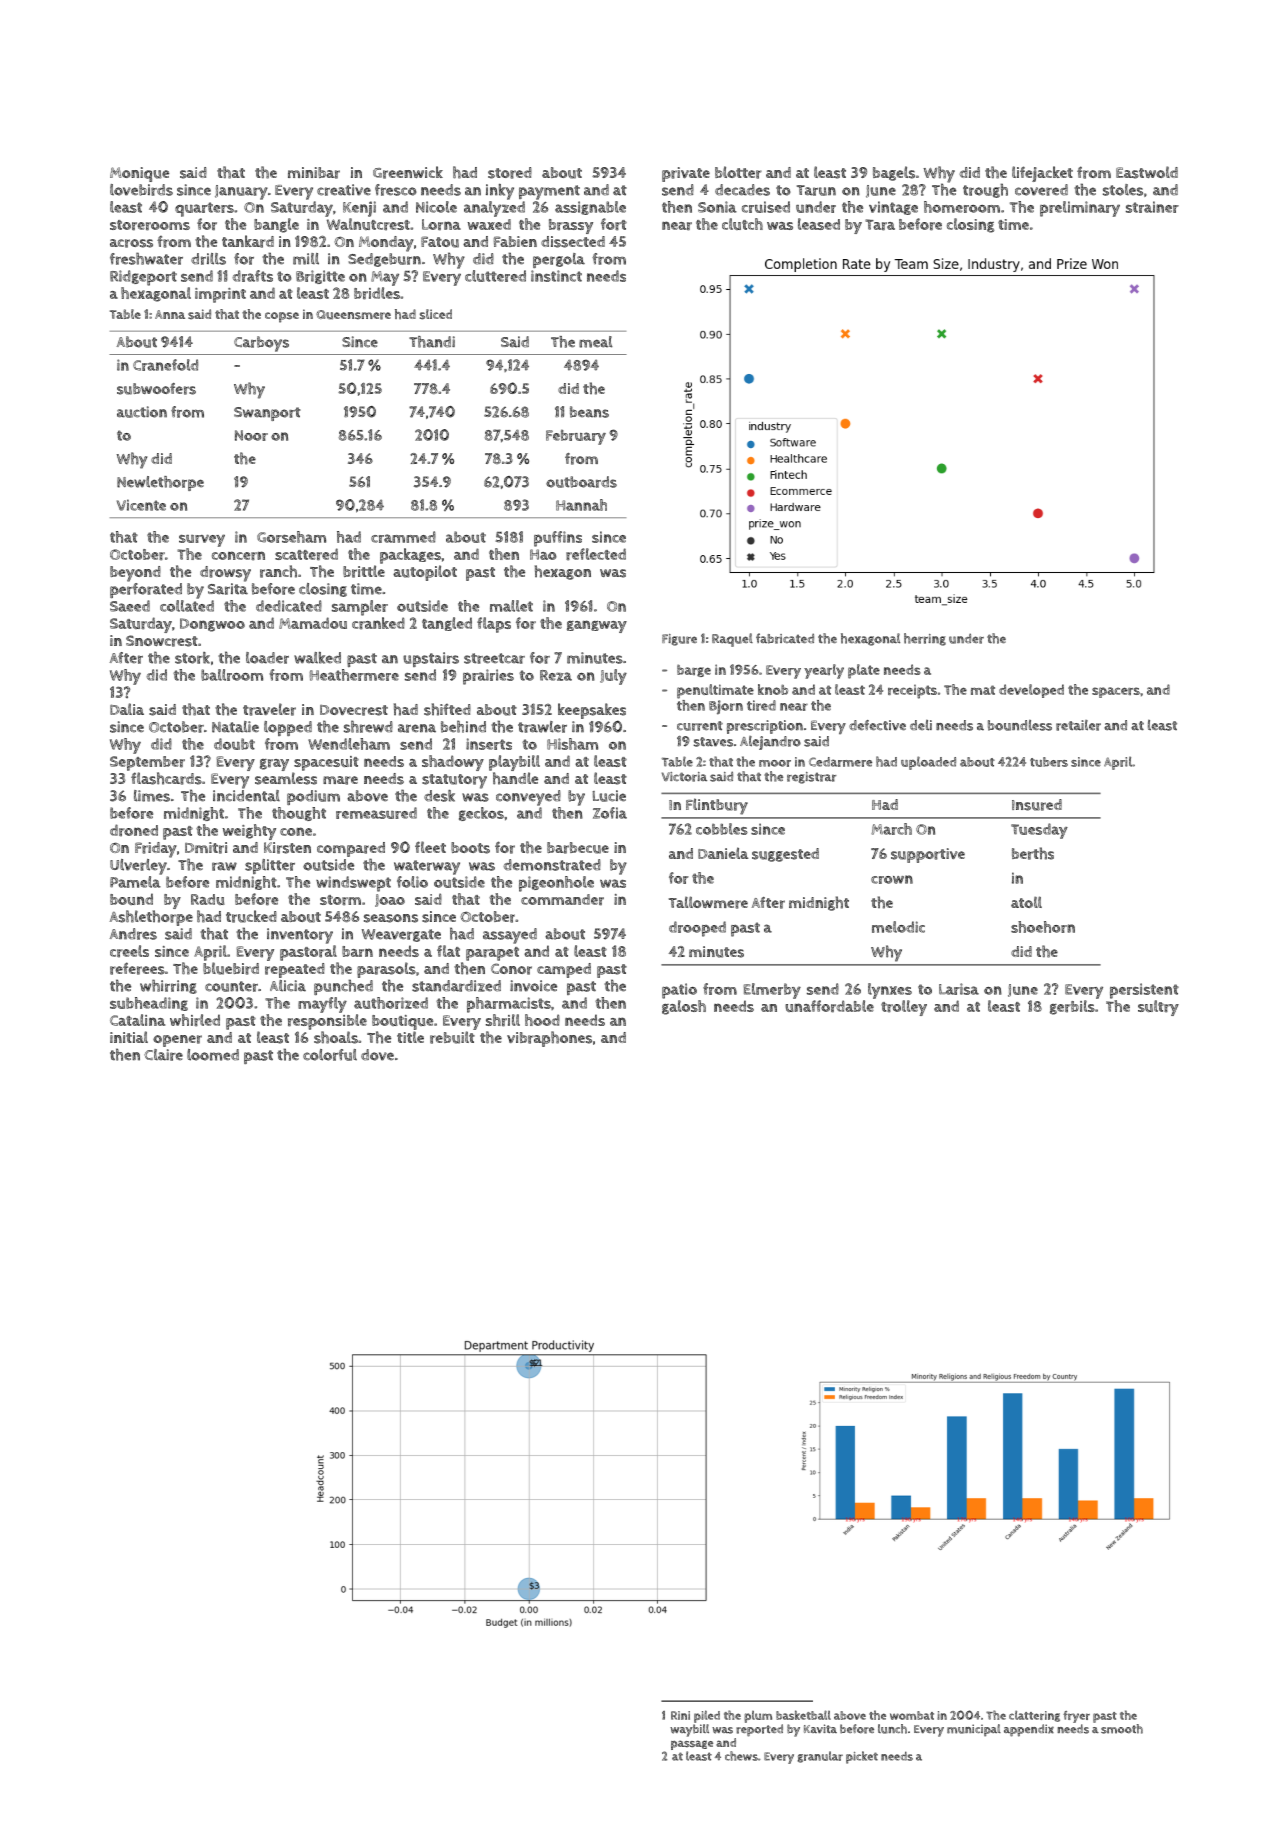 This image has width=1288, height=1822. Describe the element at coordinates (680, 1715) in the image. I see `Rini` at that location.
